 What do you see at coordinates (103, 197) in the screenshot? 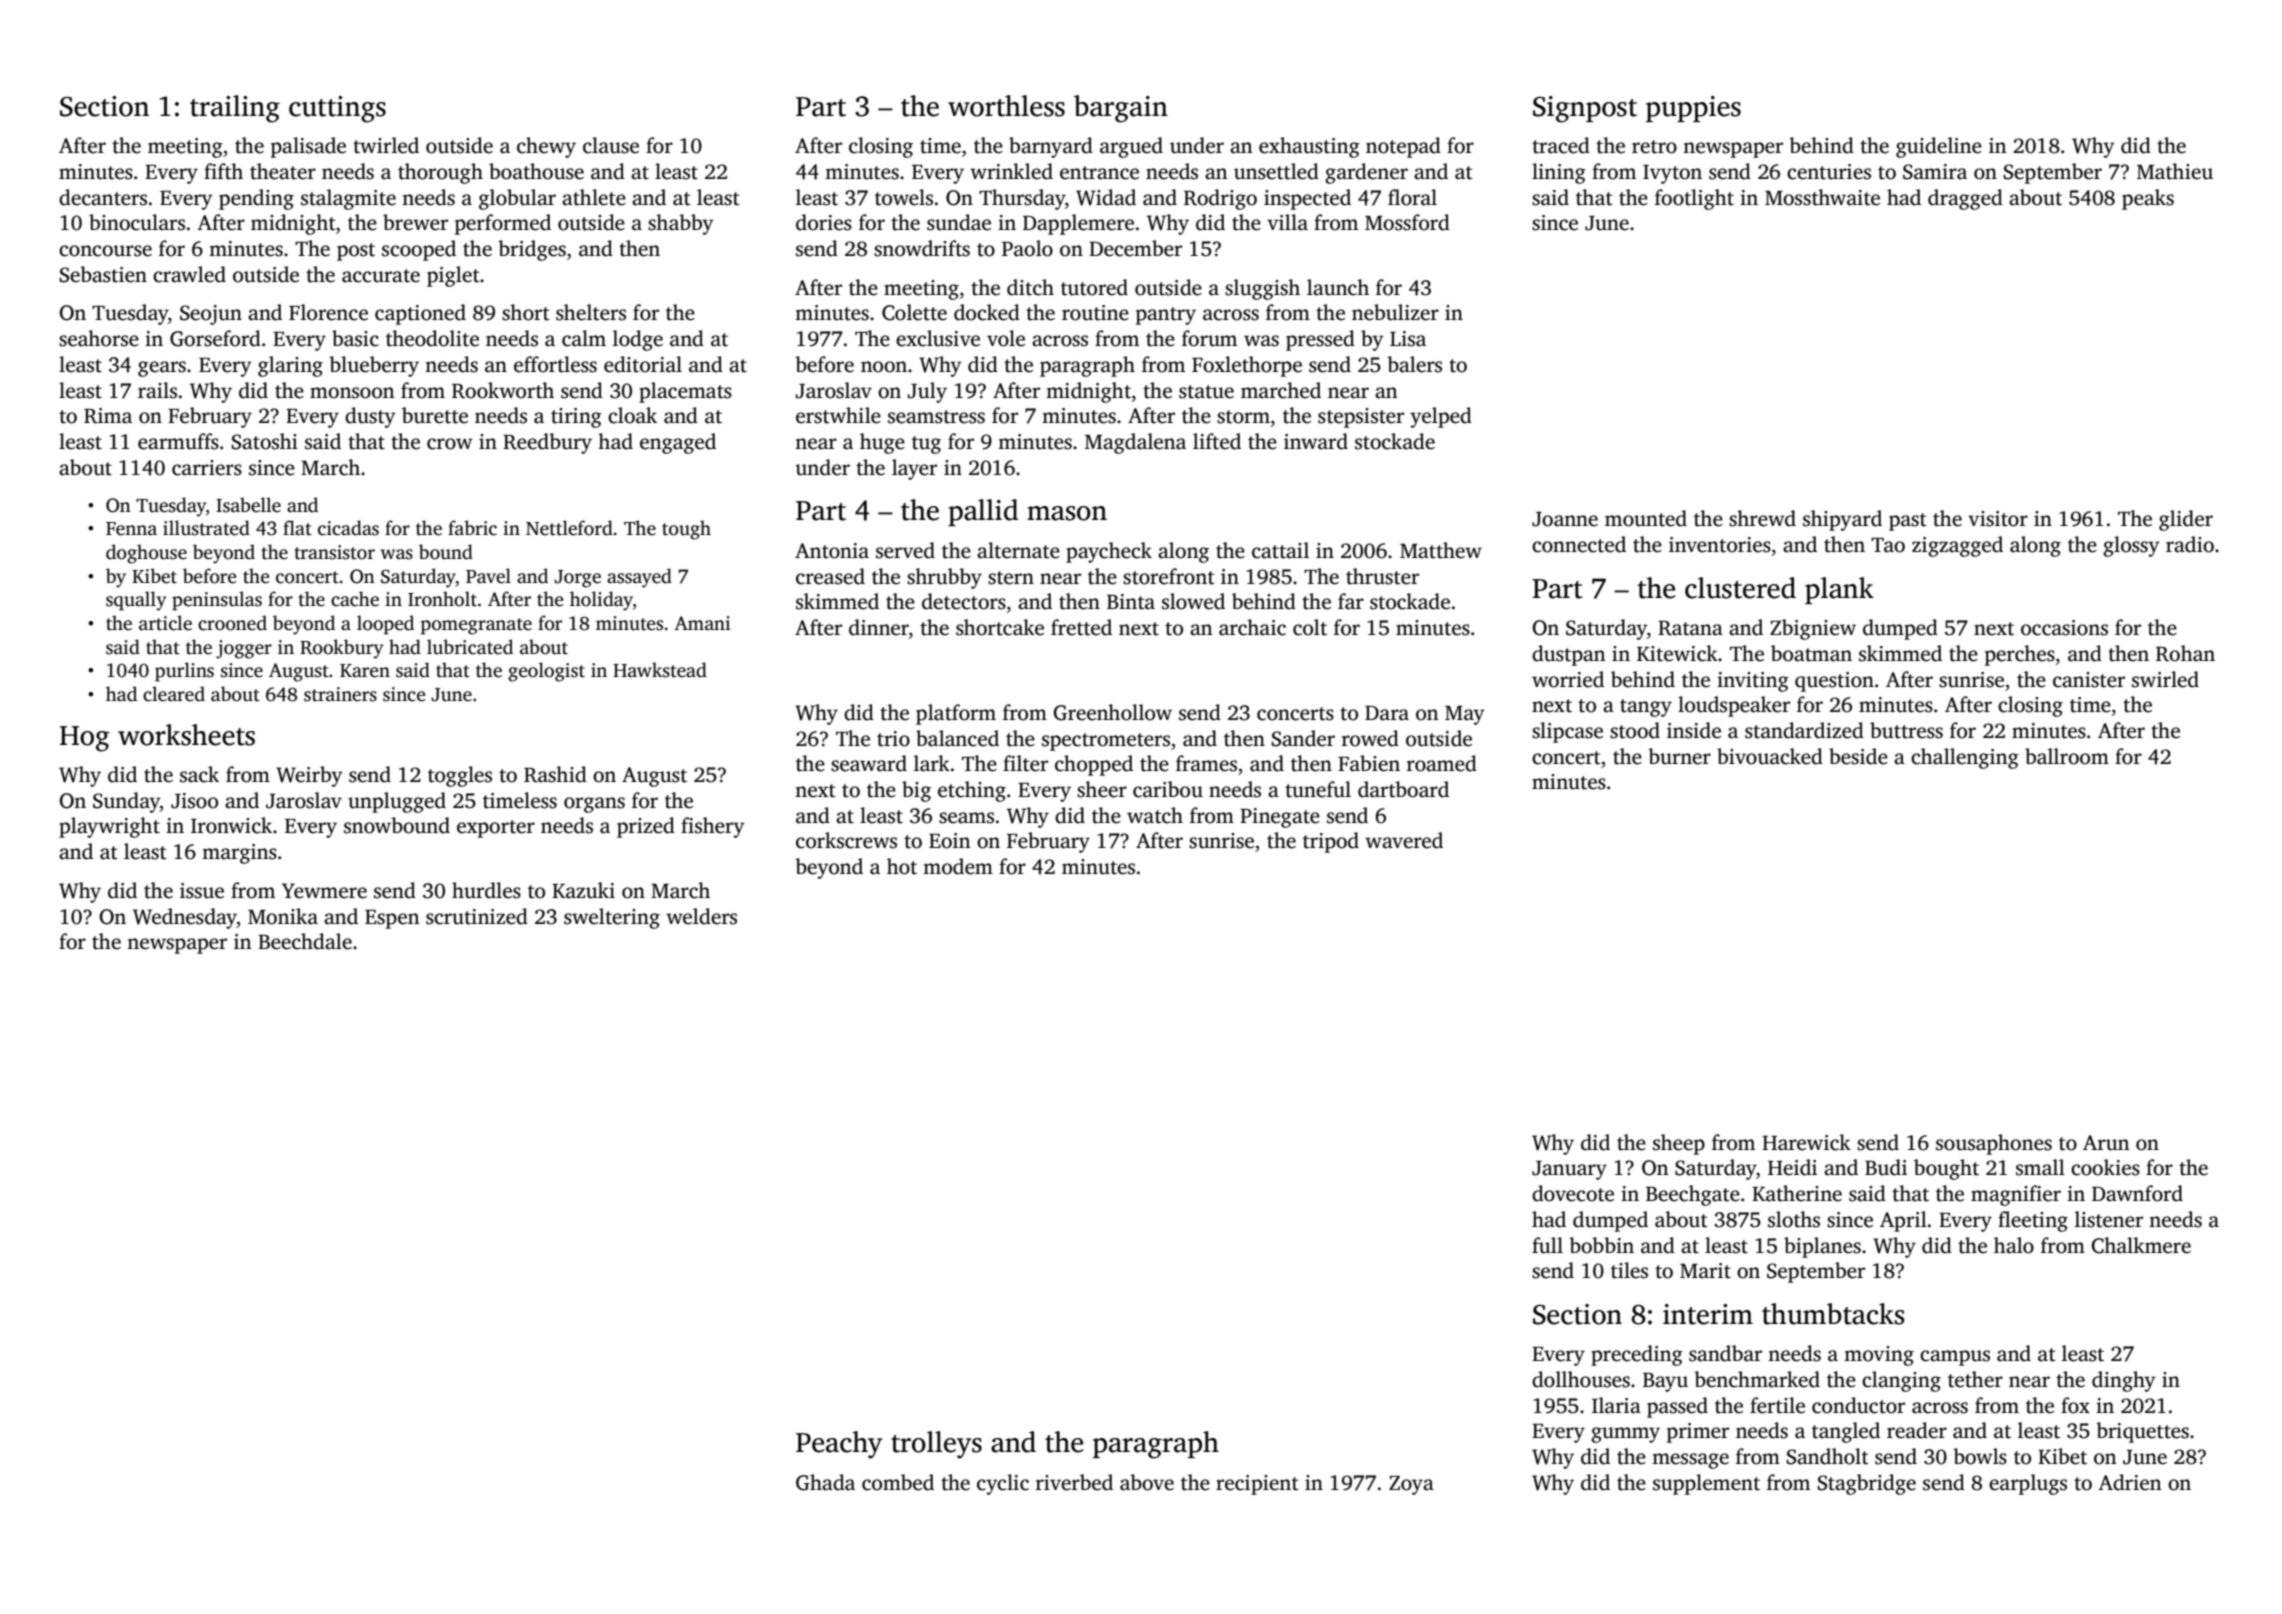
I see `decanters` at bounding box center [103, 197].
